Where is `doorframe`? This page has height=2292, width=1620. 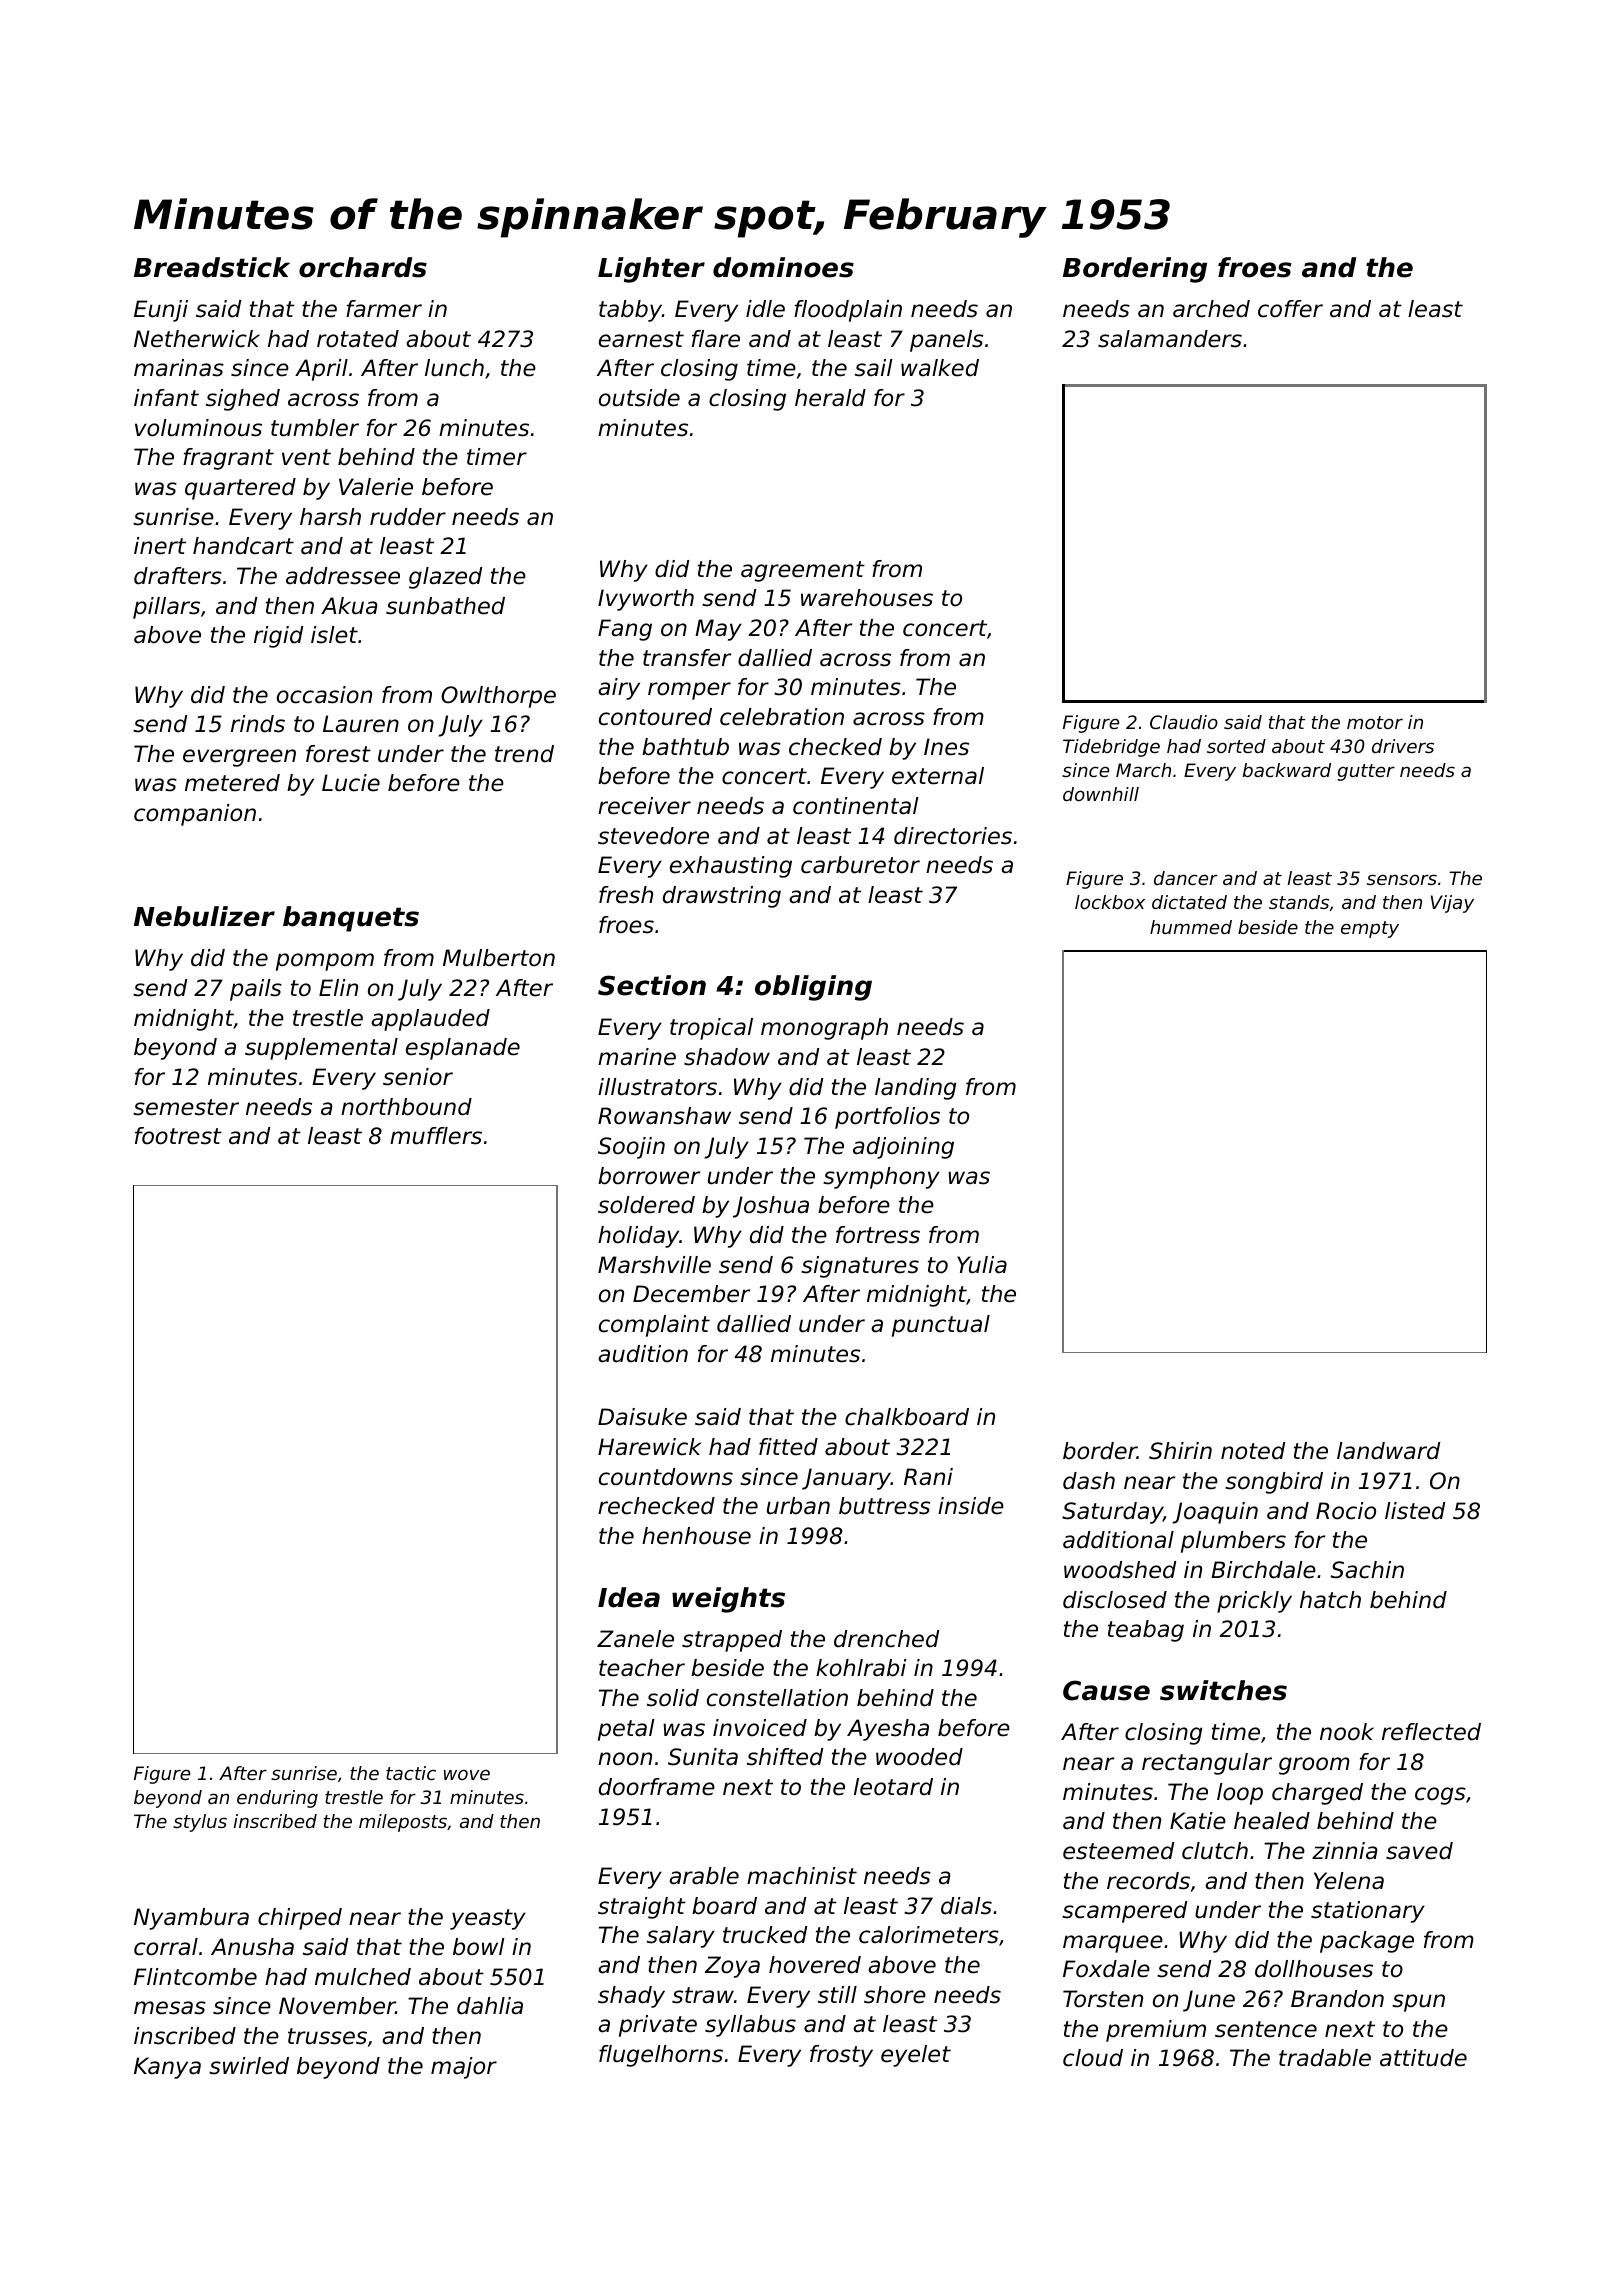
doorframe is located at coordinates (657, 1787).
